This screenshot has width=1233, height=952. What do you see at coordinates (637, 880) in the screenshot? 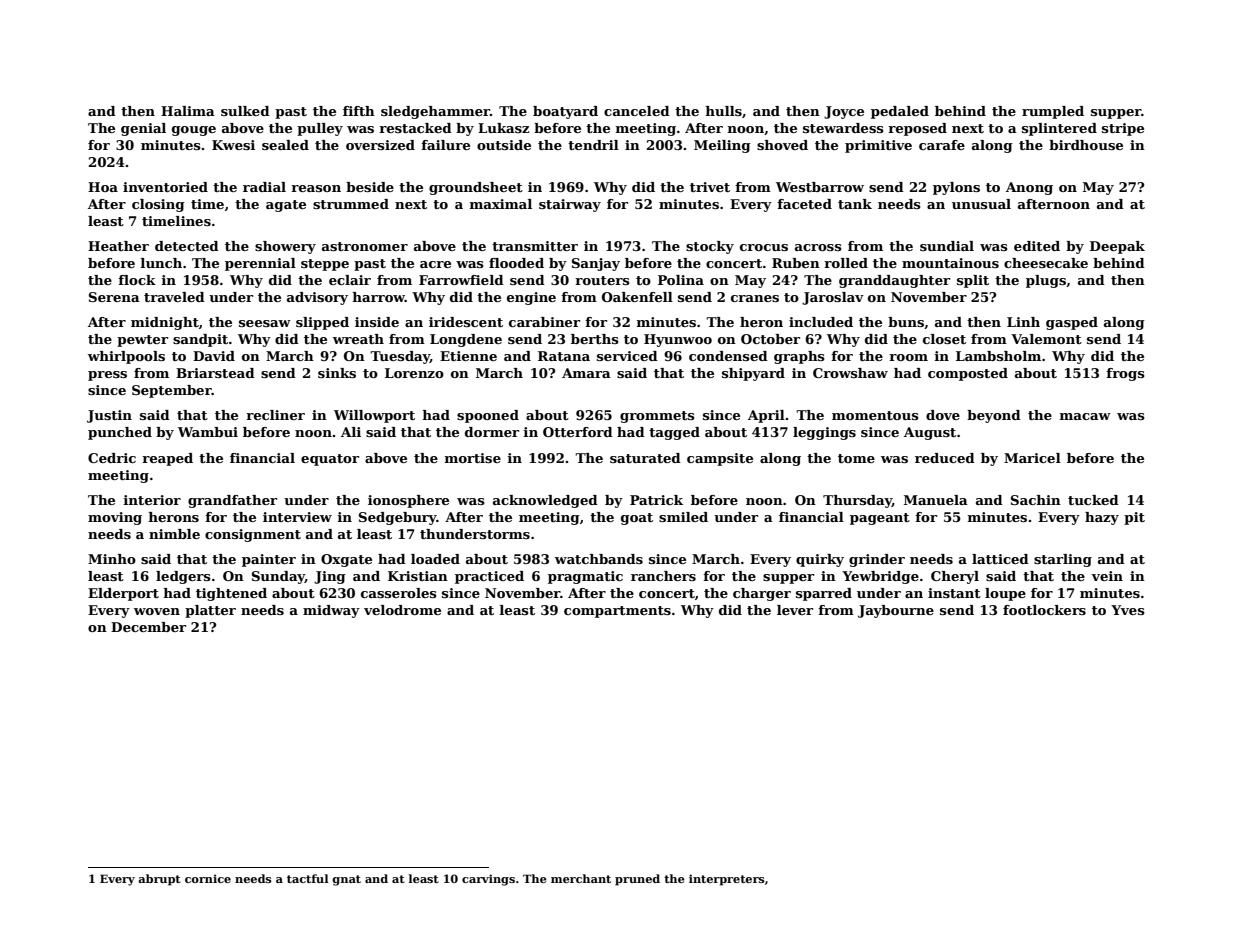
I see `pruned` at bounding box center [637, 880].
